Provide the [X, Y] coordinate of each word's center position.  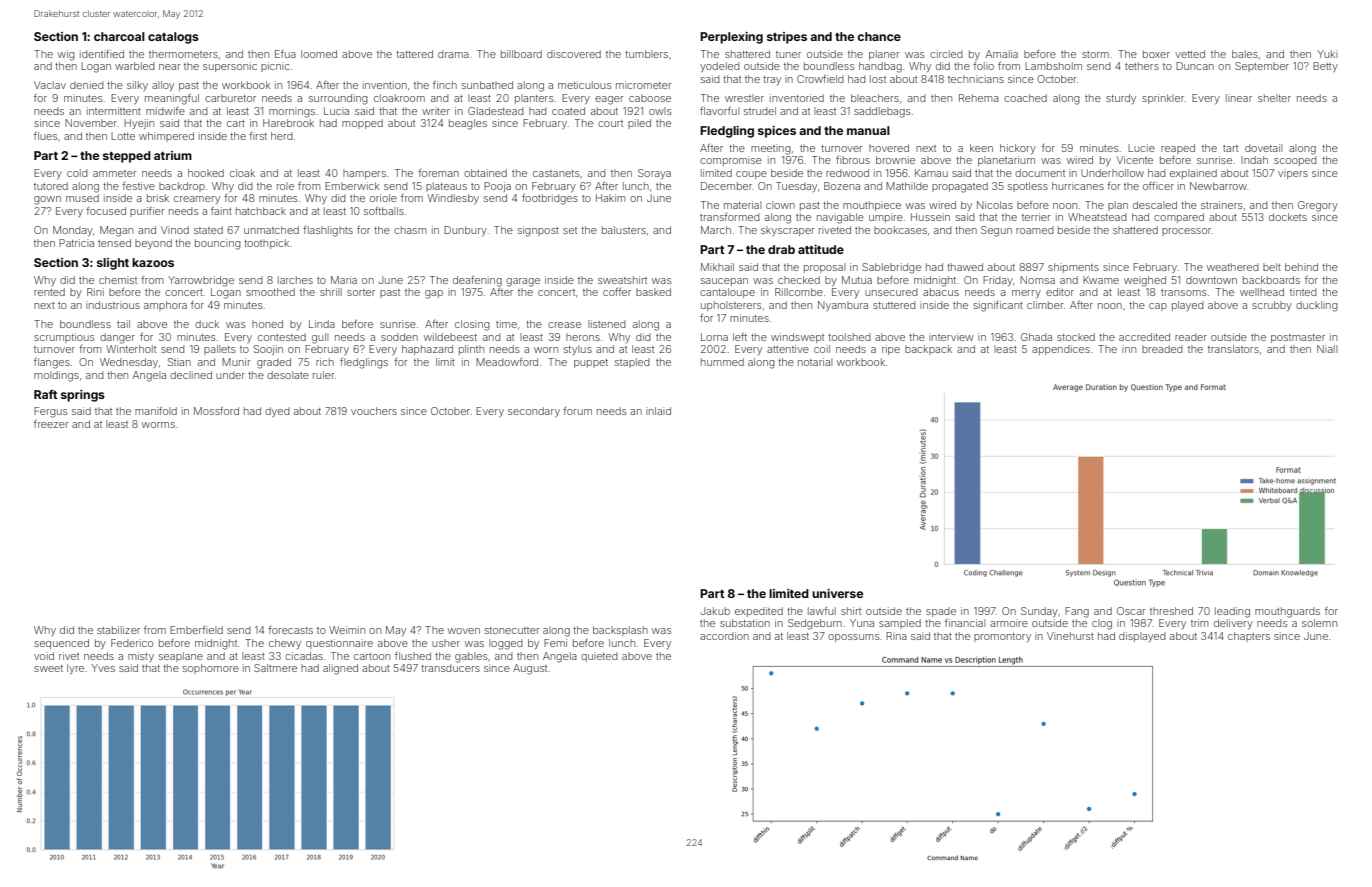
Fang [1077, 612]
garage [523, 282]
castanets [556, 173]
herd [281, 136]
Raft [45, 394]
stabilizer [118, 630]
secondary [534, 412]
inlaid [658, 411]
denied [86, 85]
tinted [1303, 292]
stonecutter [512, 630]
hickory [1018, 149]
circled [946, 54]
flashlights [328, 231]
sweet [48, 668]
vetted [1190, 54]
